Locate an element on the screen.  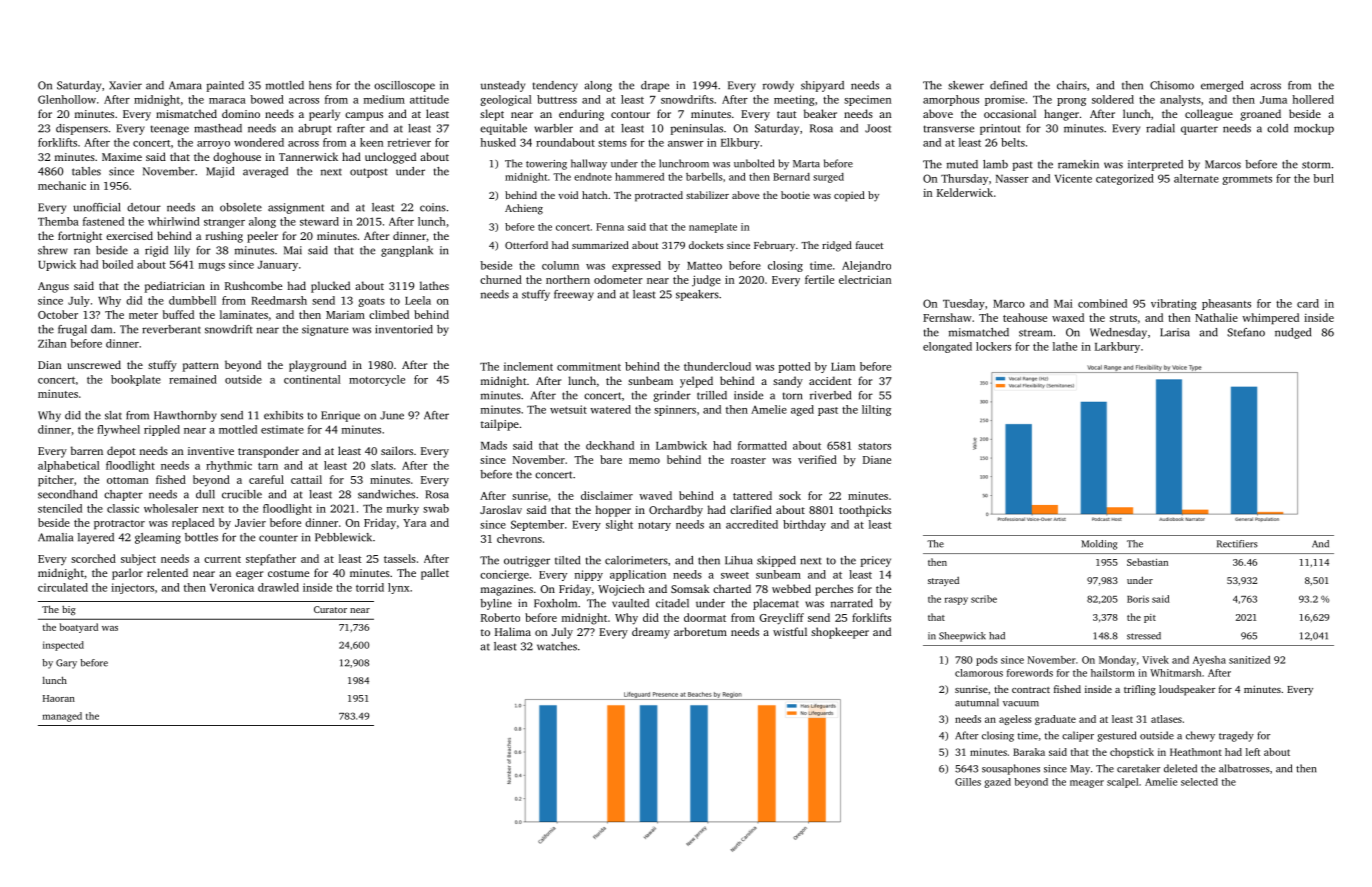
Haoran is located at coordinates (59, 698).
